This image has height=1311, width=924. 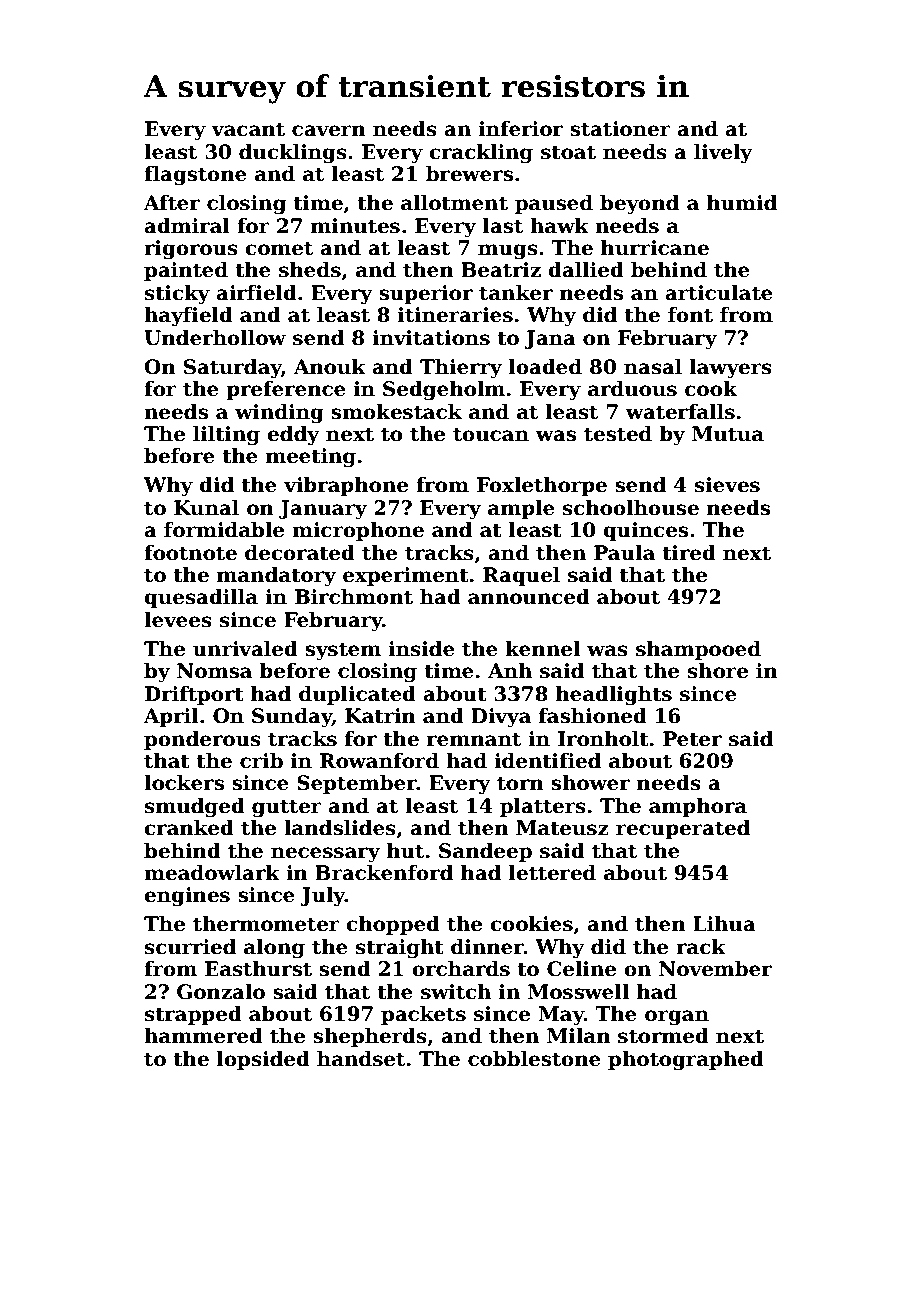 I want to click on Katrin, so click(x=380, y=716).
